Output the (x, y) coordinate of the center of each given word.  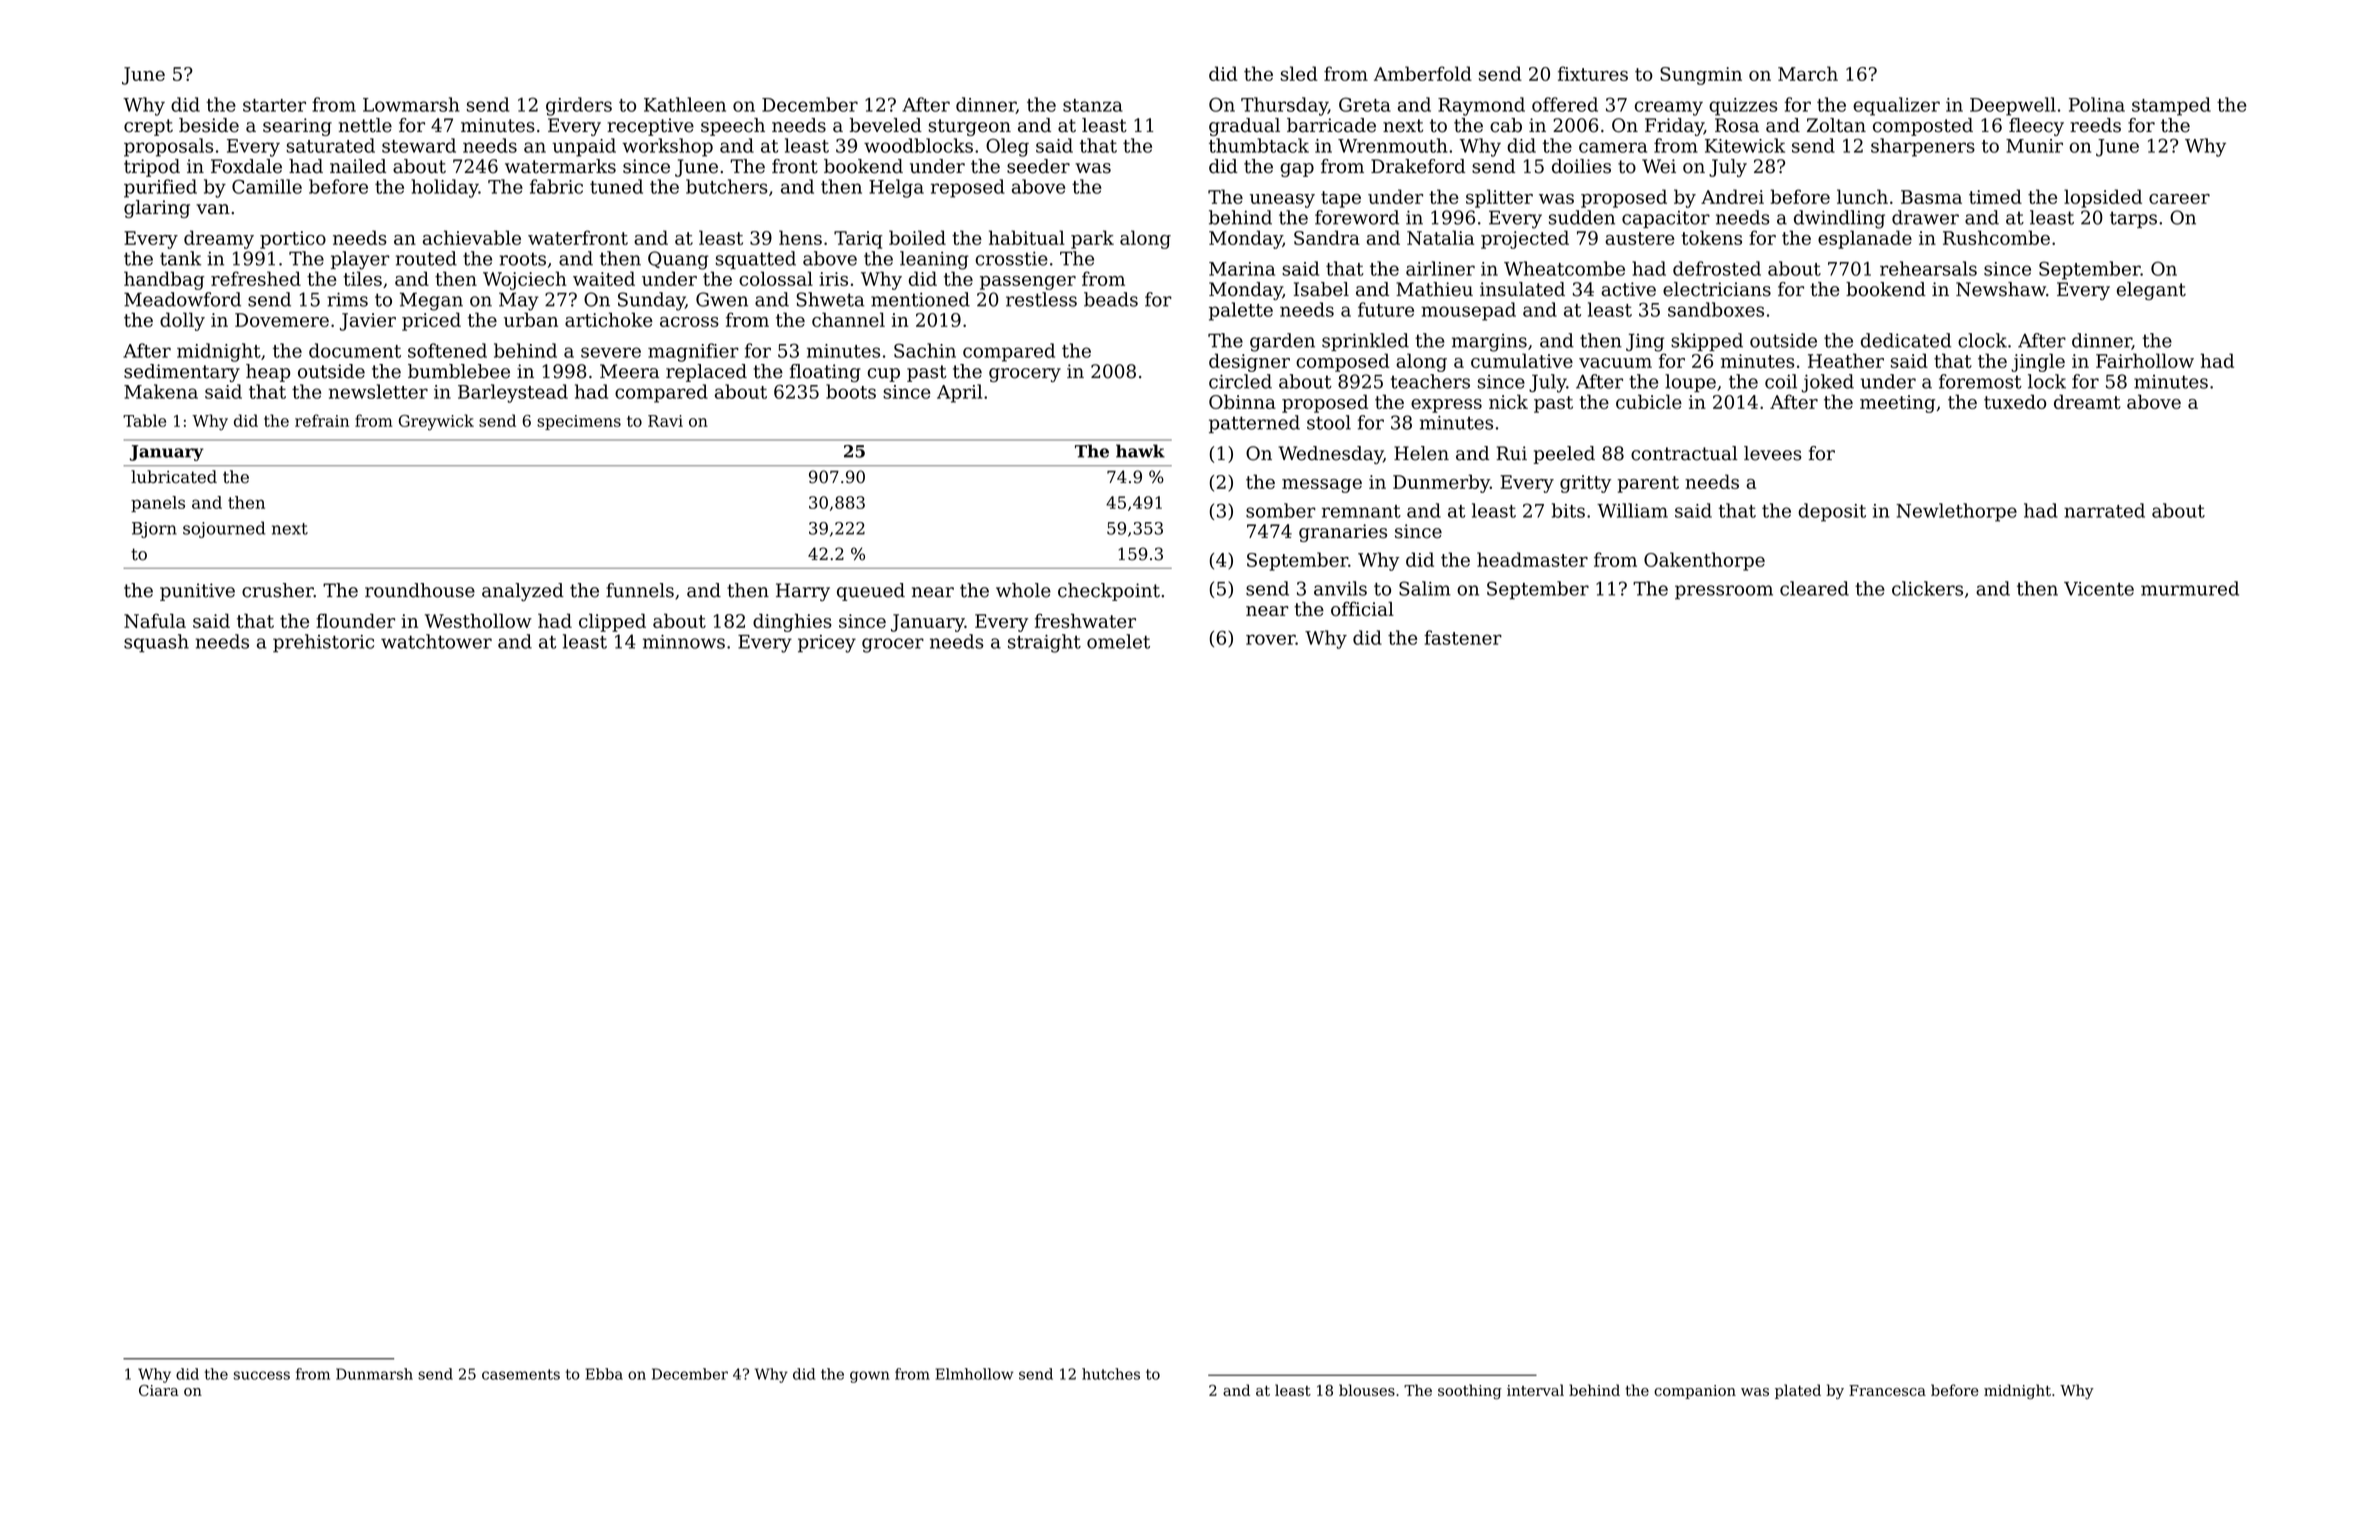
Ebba (604, 1374)
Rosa (1737, 125)
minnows (684, 642)
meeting (1897, 404)
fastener (1463, 637)
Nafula (155, 620)
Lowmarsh (411, 104)
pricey (827, 644)
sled (1299, 73)
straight (1044, 643)
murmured (2190, 588)
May (519, 301)
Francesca (1887, 1390)
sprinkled (1365, 342)
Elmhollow (974, 1374)
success (262, 1375)
